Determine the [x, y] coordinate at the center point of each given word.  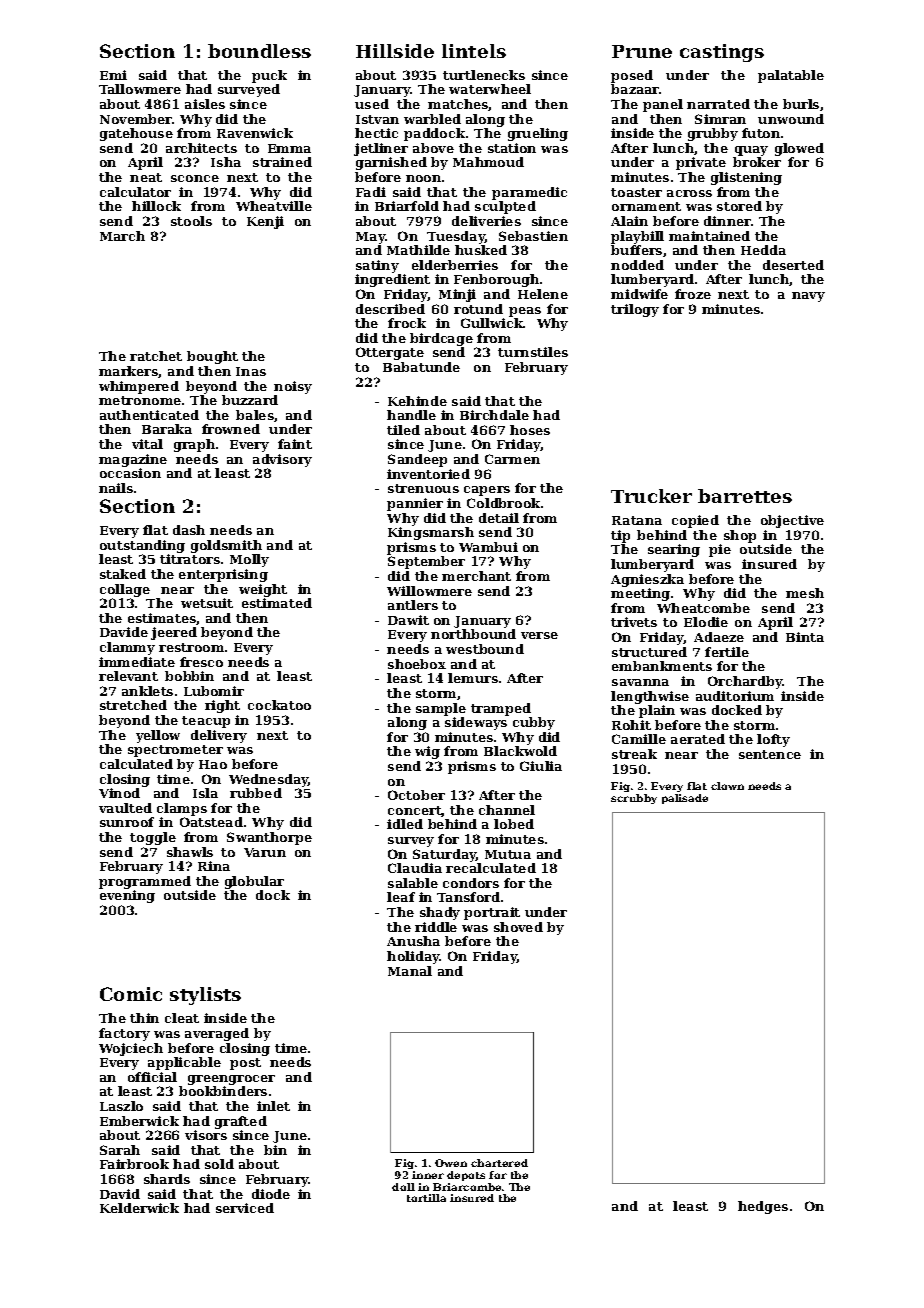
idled [405, 824]
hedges [763, 1207]
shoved [518, 927]
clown [727, 786]
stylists [205, 996]
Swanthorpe [269, 838]
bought [212, 357]
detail [499, 518]
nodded [637, 265]
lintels [474, 51]
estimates [162, 618]
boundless [259, 51]
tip [620, 536]
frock [407, 323]
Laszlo [121, 1106]
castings [722, 53]
